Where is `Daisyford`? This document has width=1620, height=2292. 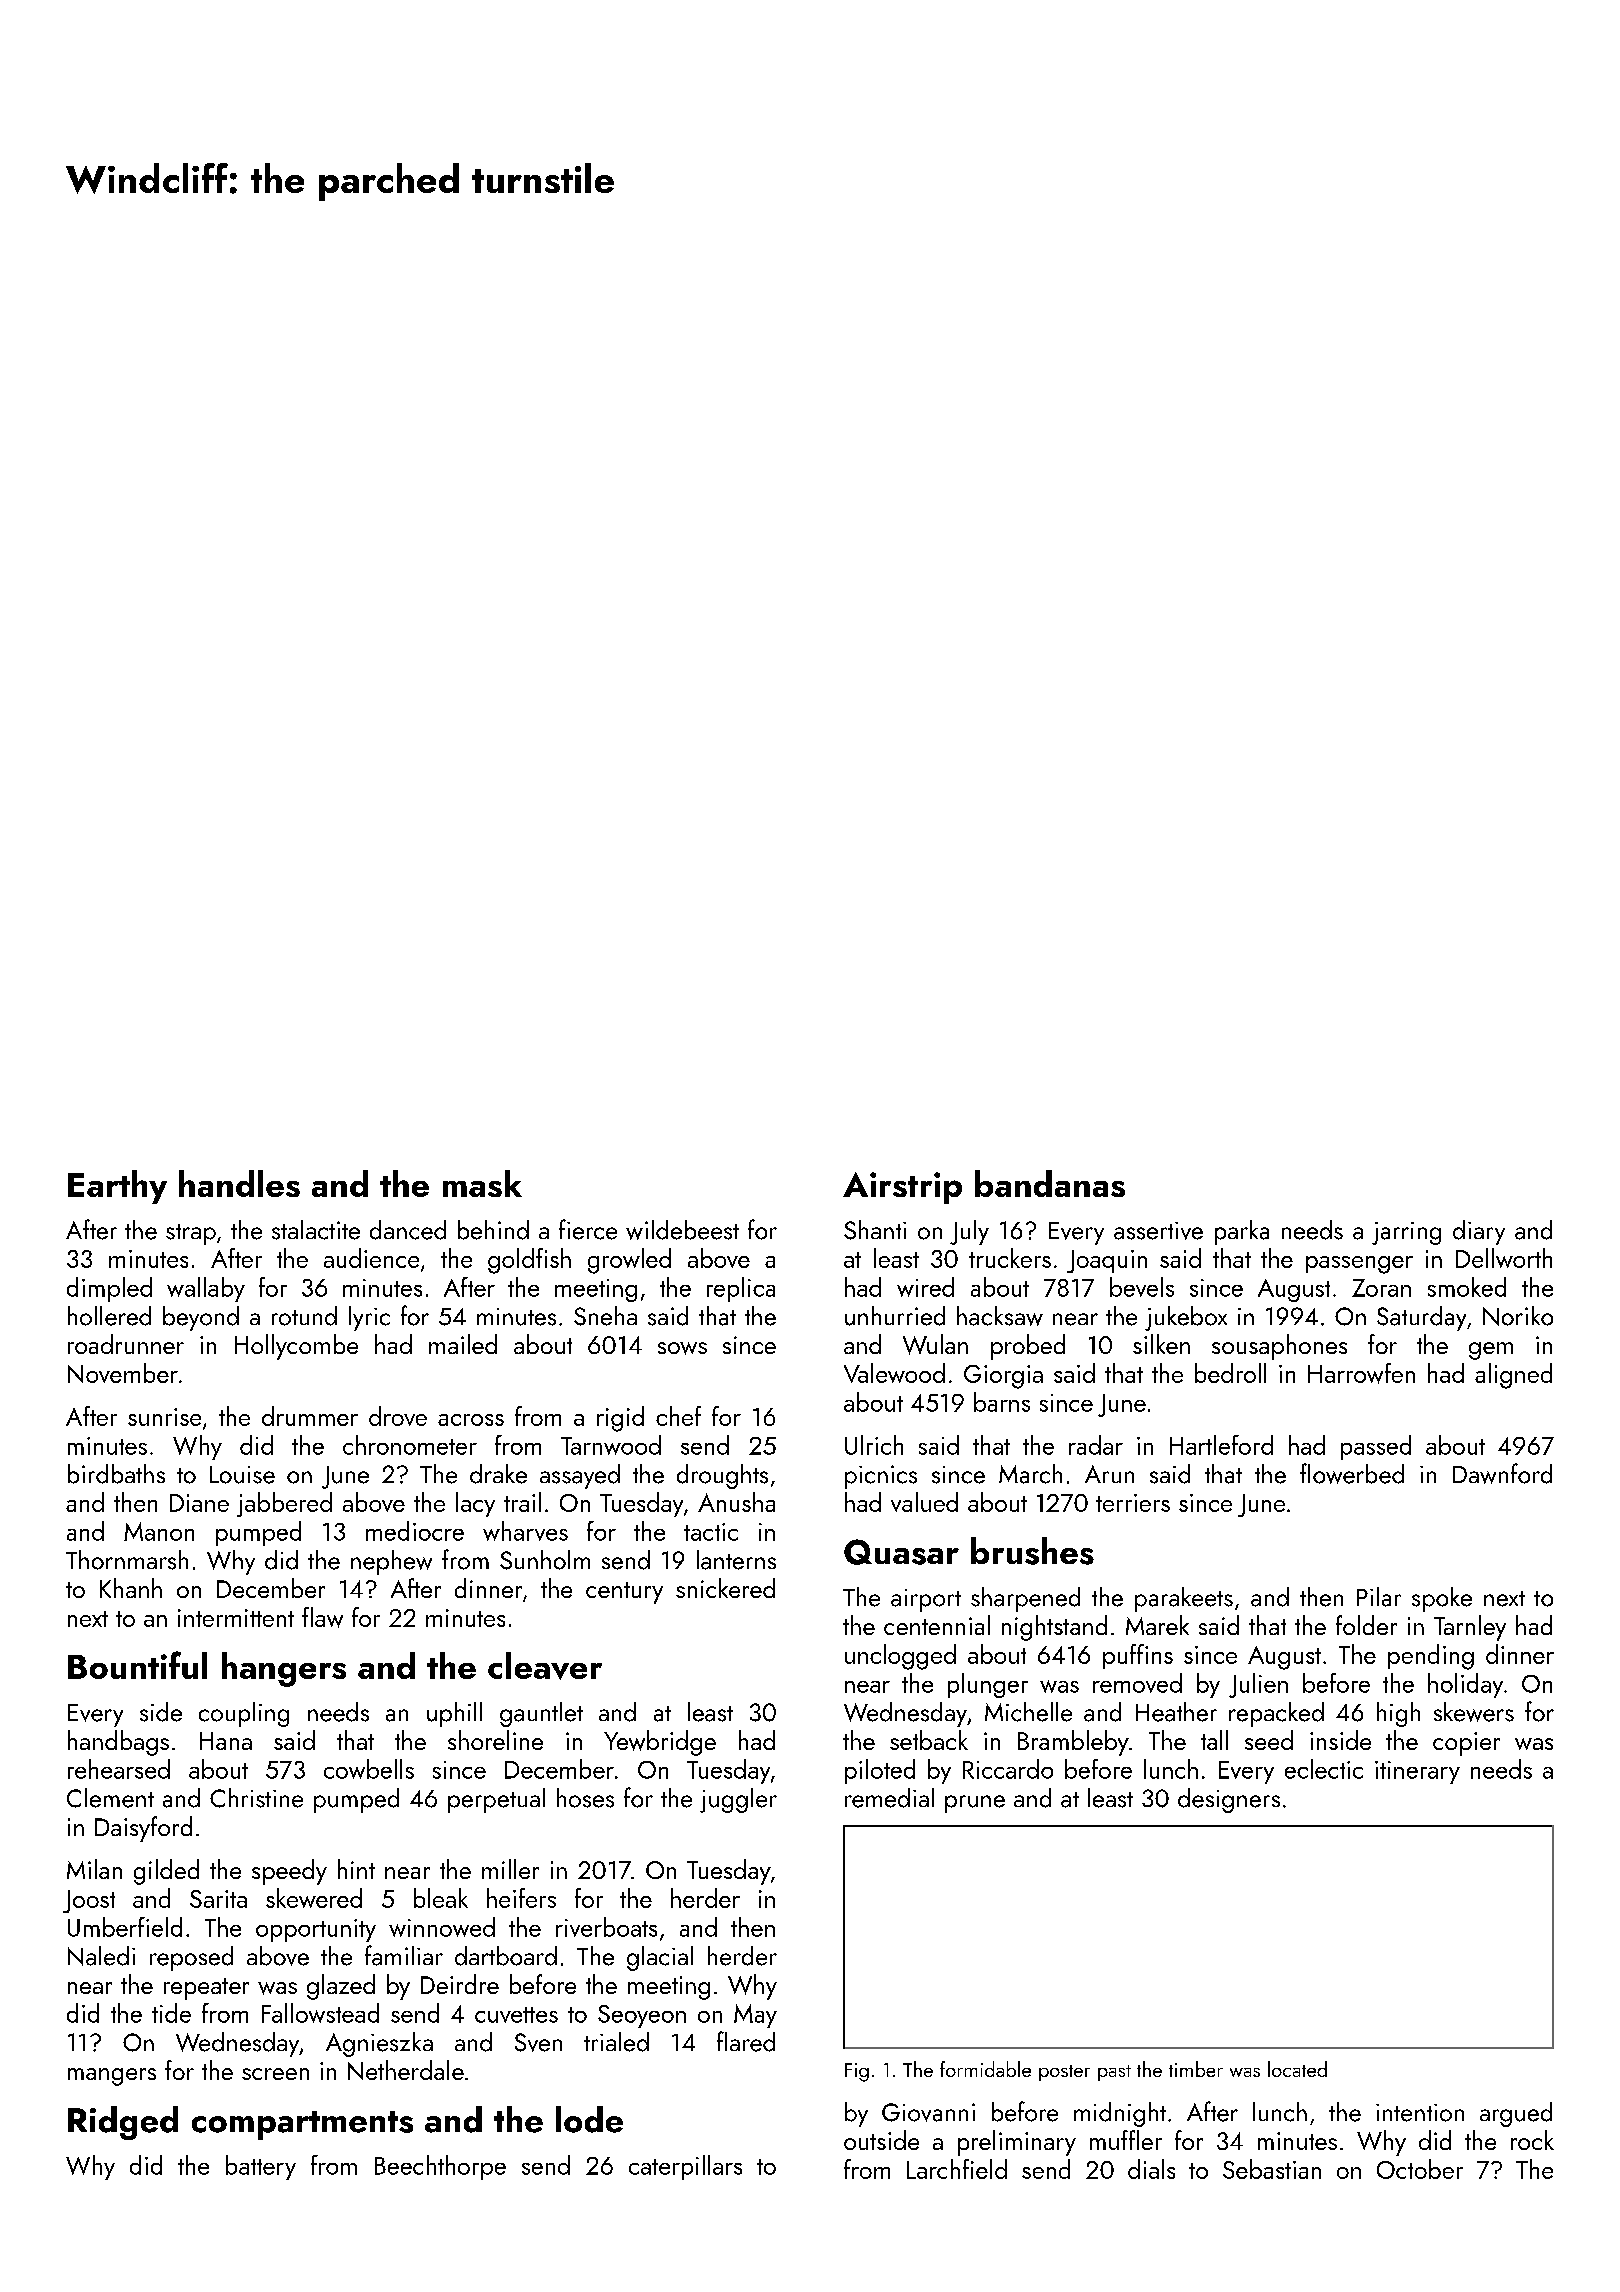
Daisyford is located at coordinates (143, 1829).
